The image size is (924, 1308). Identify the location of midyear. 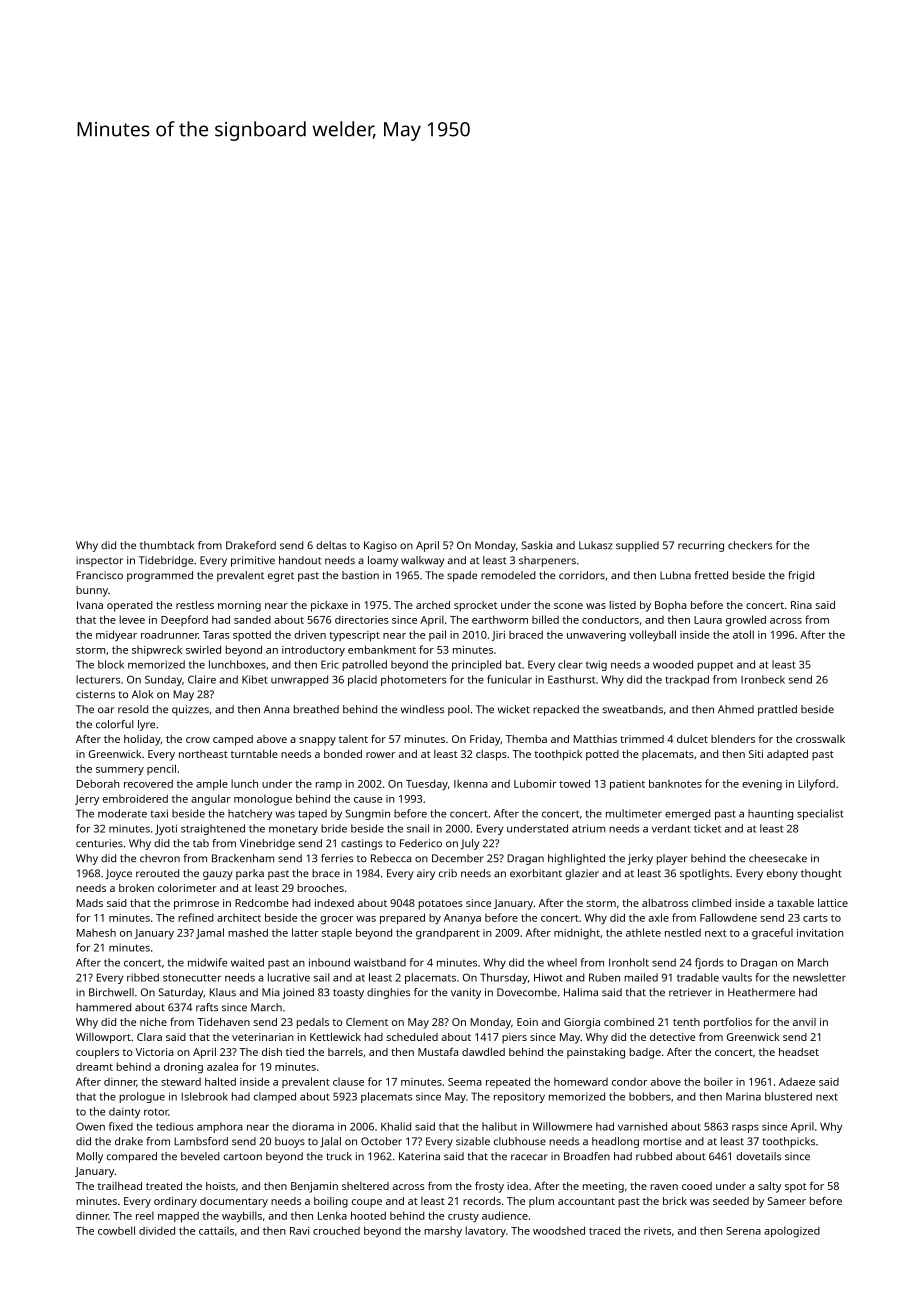
(116, 635).
